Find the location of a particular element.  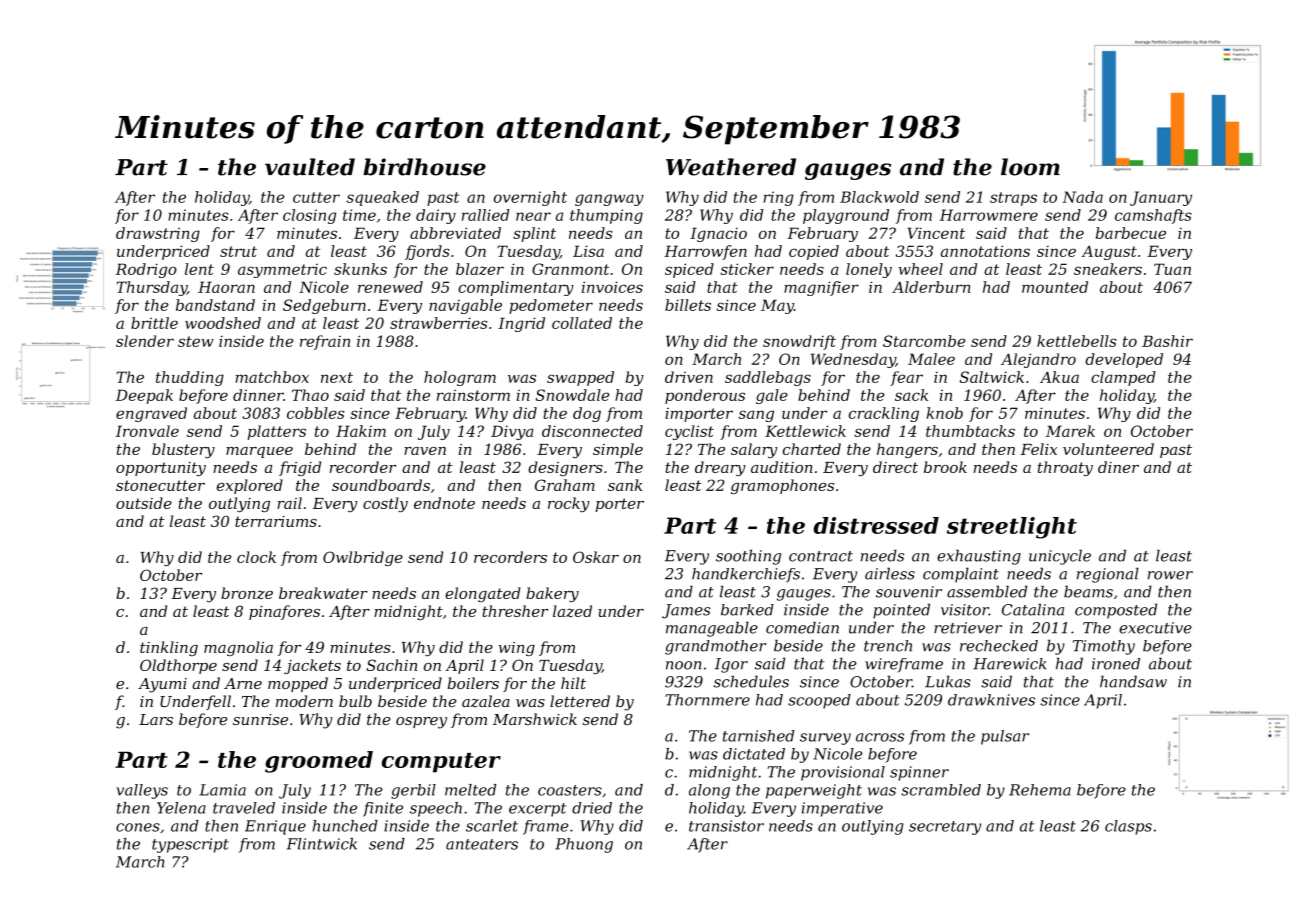

overnight is located at coordinates (530, 198).
